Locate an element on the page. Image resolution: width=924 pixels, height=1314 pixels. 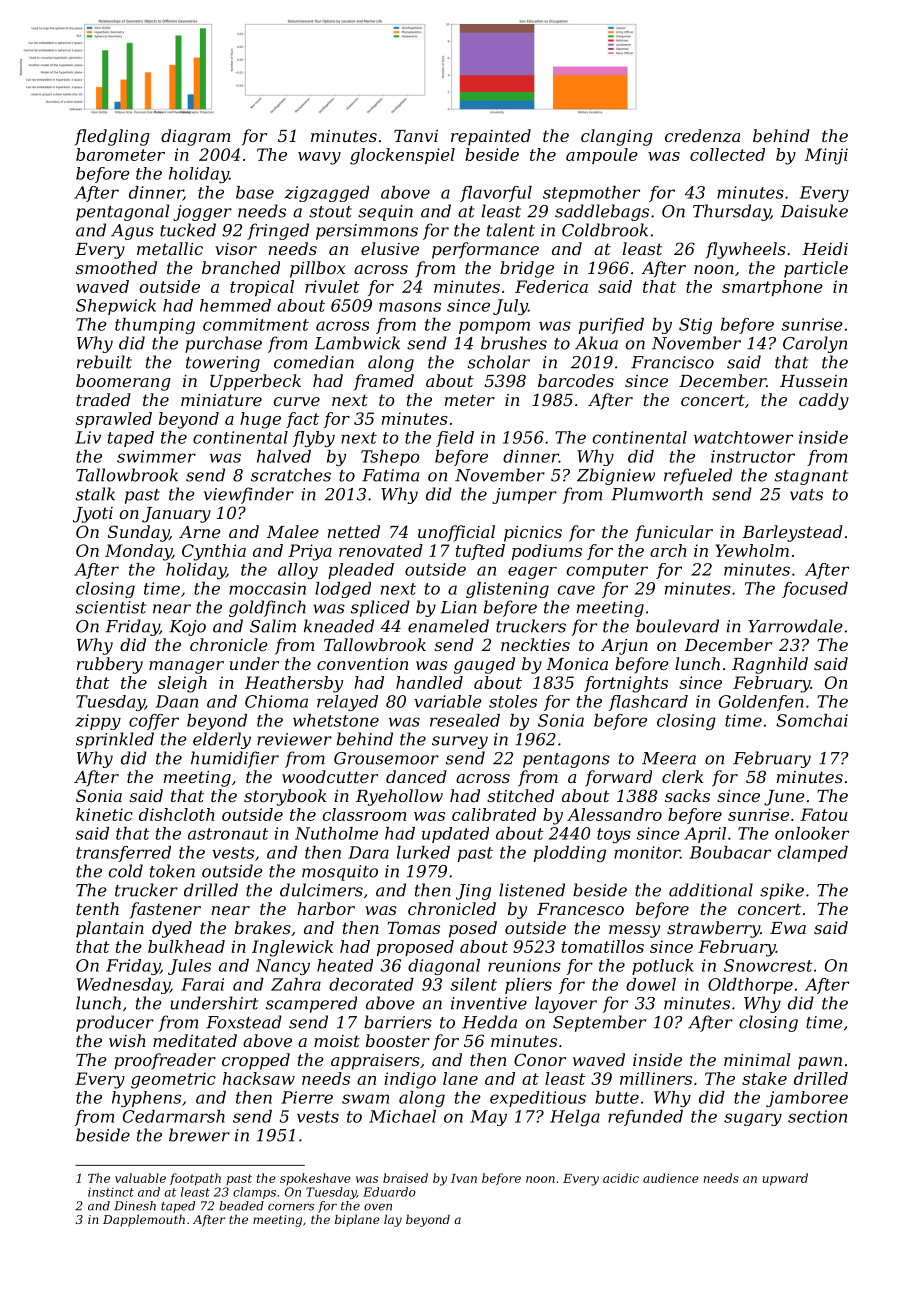
additional is located at coordinates (711, 890).
